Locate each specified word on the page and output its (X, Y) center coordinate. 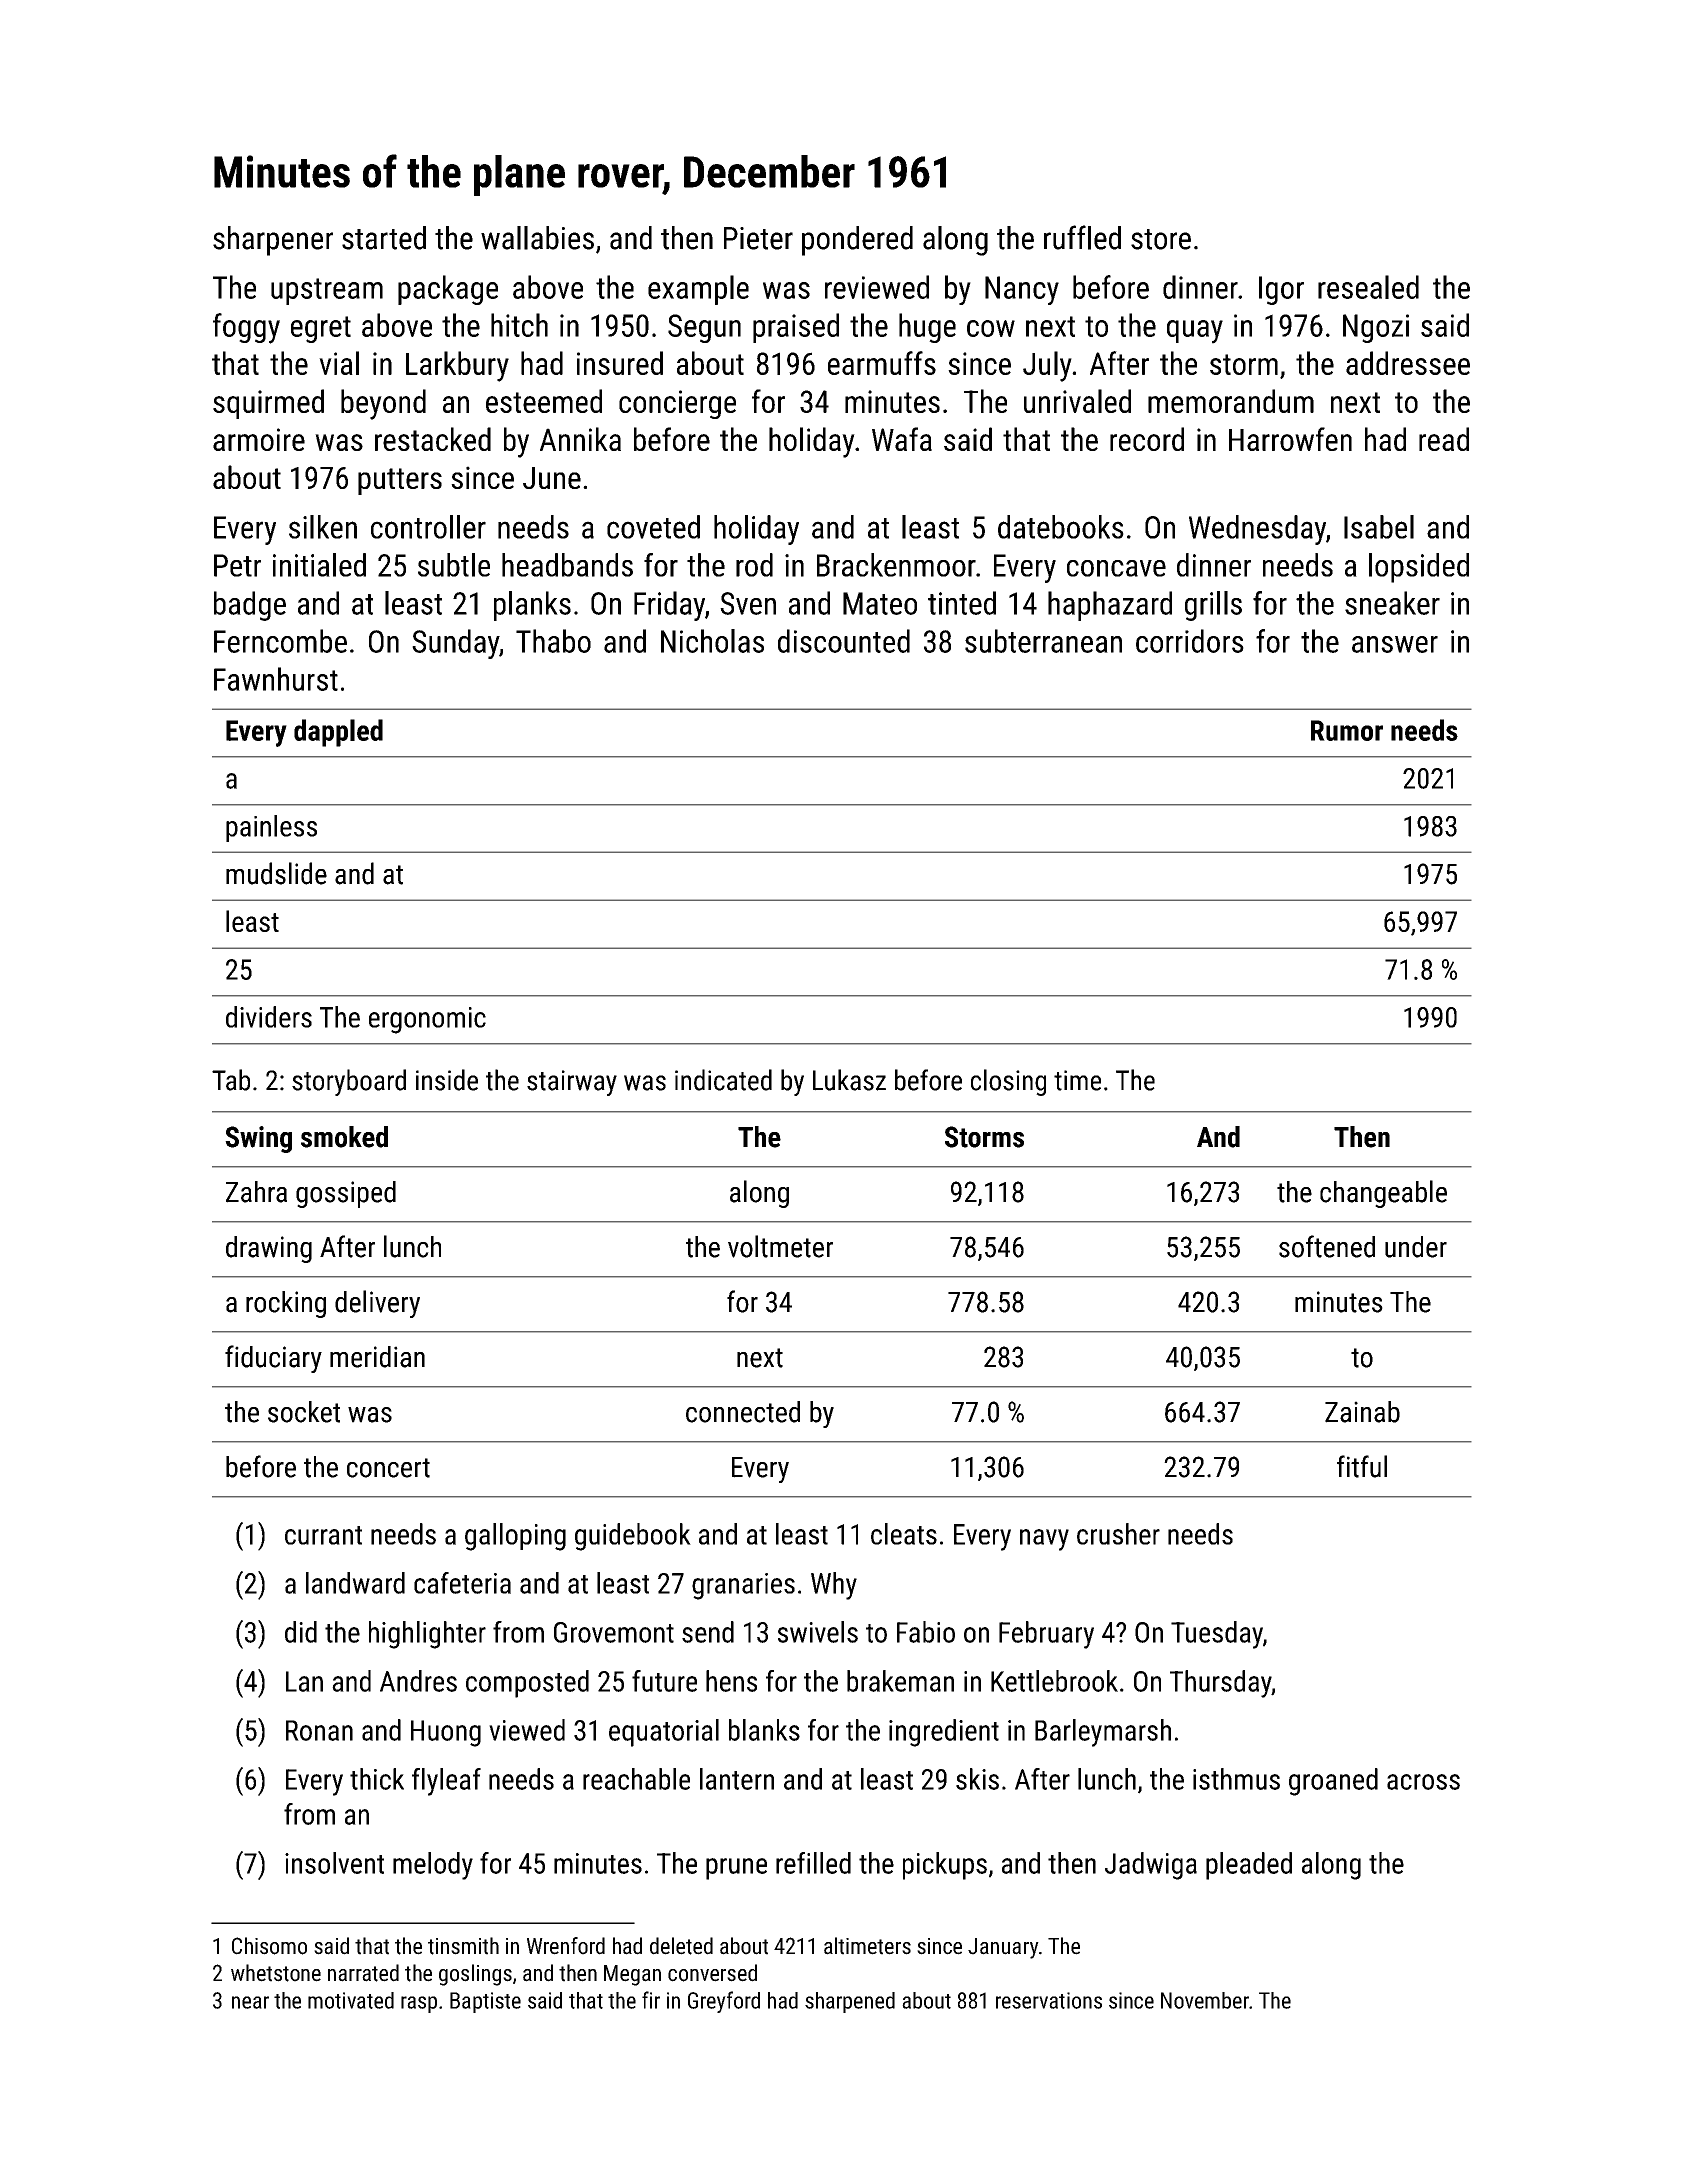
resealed (1368, 287)
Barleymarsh (1103, 1733)
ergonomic (427, 1020)
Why (834, 1586)
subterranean (1043, 641)
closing (1008, 1082)
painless (271, 828)
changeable (1383, 1194)
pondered (857, 241)
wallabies (537, 238)
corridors (1190, 641)
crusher (1118, 1534)
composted (527, 1684)
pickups (945, 1866)
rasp (419, 2004)
